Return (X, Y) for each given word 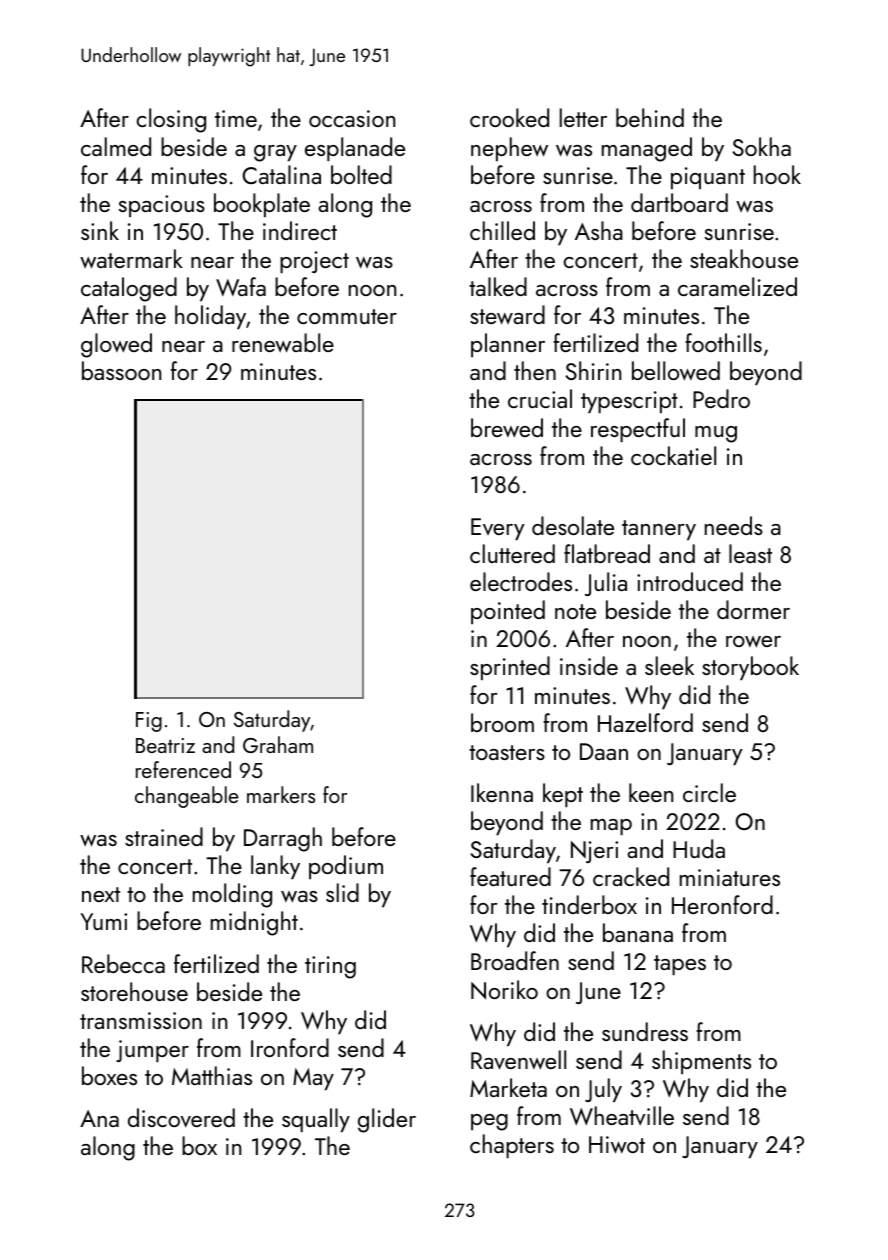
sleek (669, 665)
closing (171, 120)
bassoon (121, 370)
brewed (507, 428)
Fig (149, 722)
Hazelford (645, 722)
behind (650, 117)
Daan (604, 751)
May (313, 1079)
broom (502, 722)
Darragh (283, 839)
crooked (509, 117)
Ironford (290, 1047)
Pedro (721, 398)
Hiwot (617, 1145)
